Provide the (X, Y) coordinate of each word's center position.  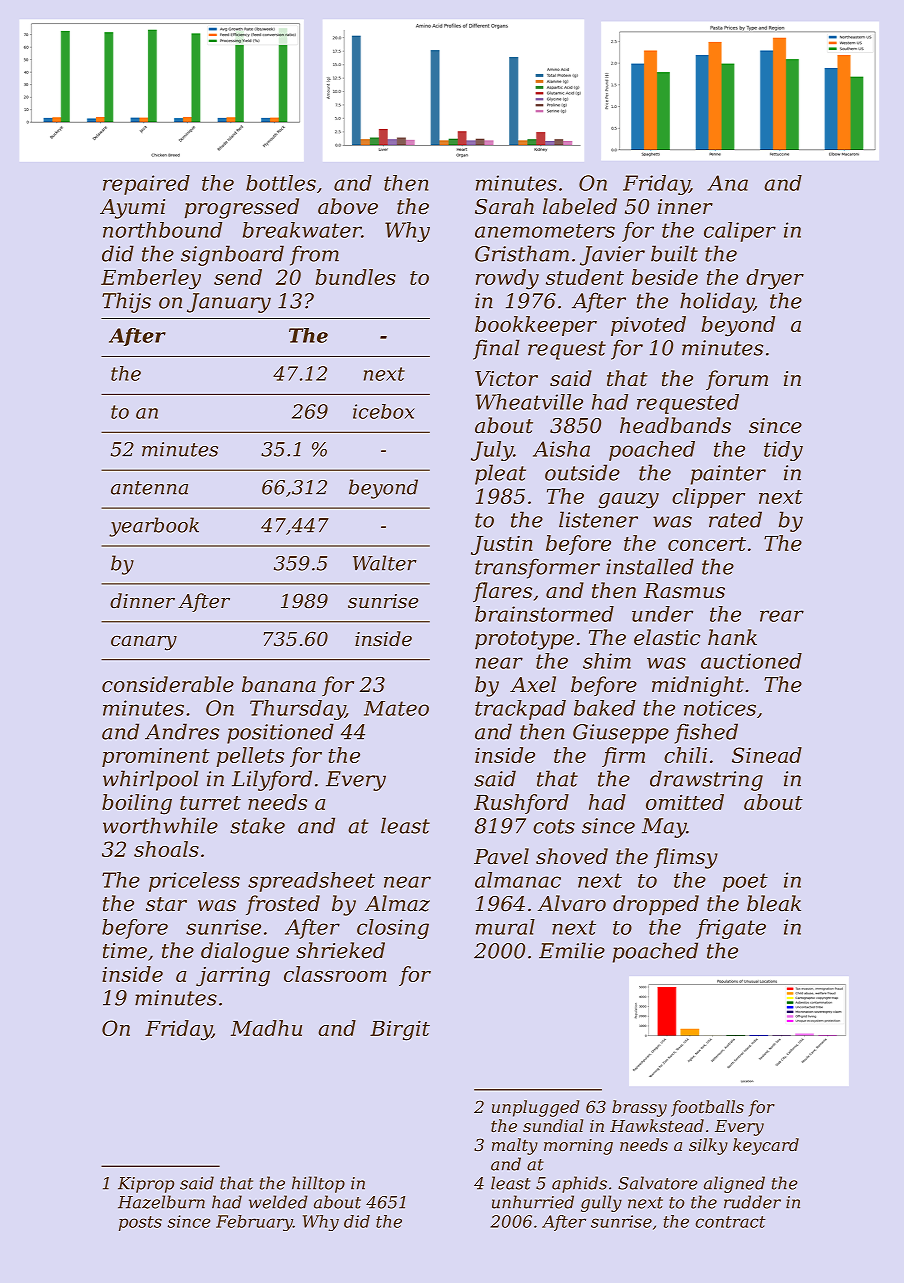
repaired (146, 185)
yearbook (154, 527)
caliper (740, 232)
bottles (281, 183)
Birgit (400, 1030)
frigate (731, 929)
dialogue (245, 952)
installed (650, 566)
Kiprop (146, 1185)
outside (582, 472)
